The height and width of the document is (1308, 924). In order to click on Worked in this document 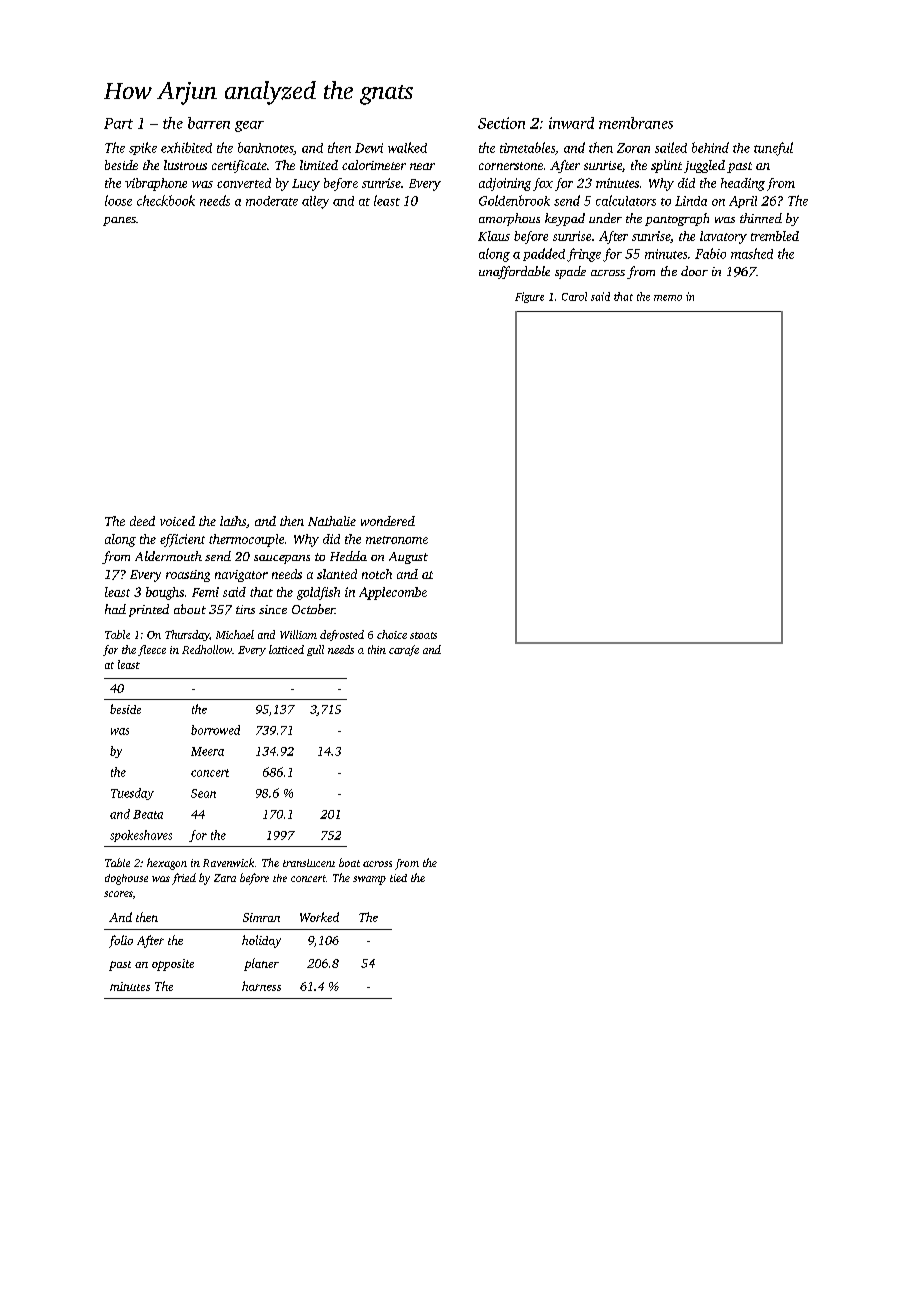, I will do `click(319, 917)`.
